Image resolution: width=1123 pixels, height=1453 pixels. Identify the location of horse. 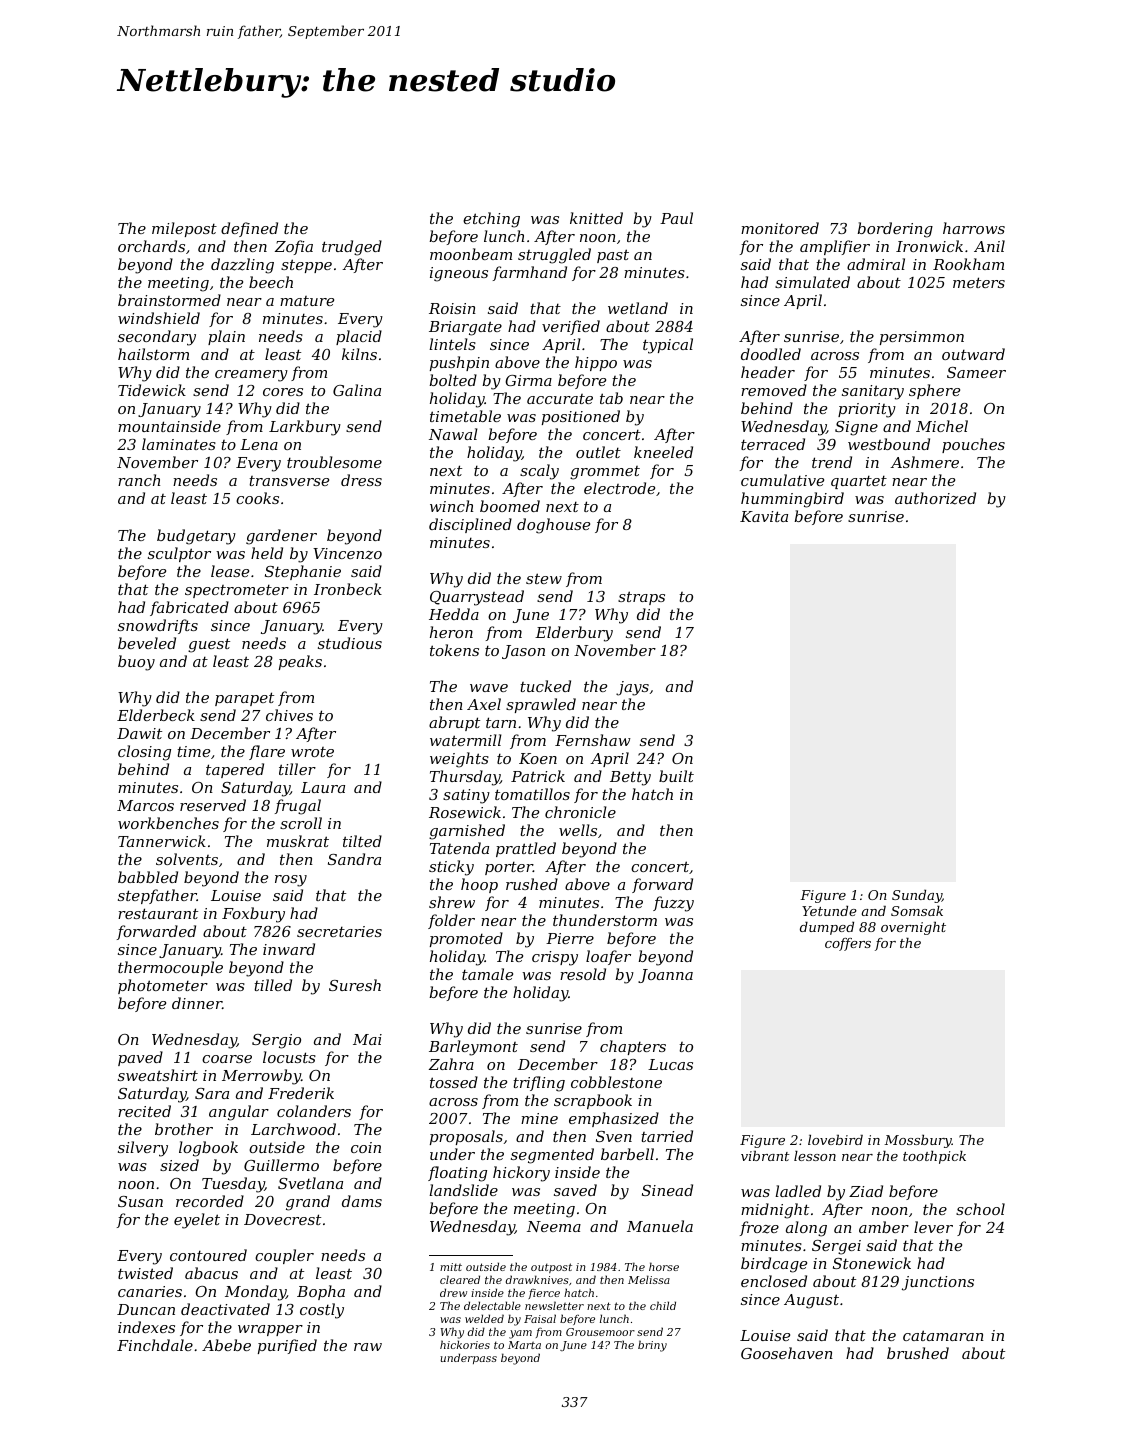
(664, 1266).
